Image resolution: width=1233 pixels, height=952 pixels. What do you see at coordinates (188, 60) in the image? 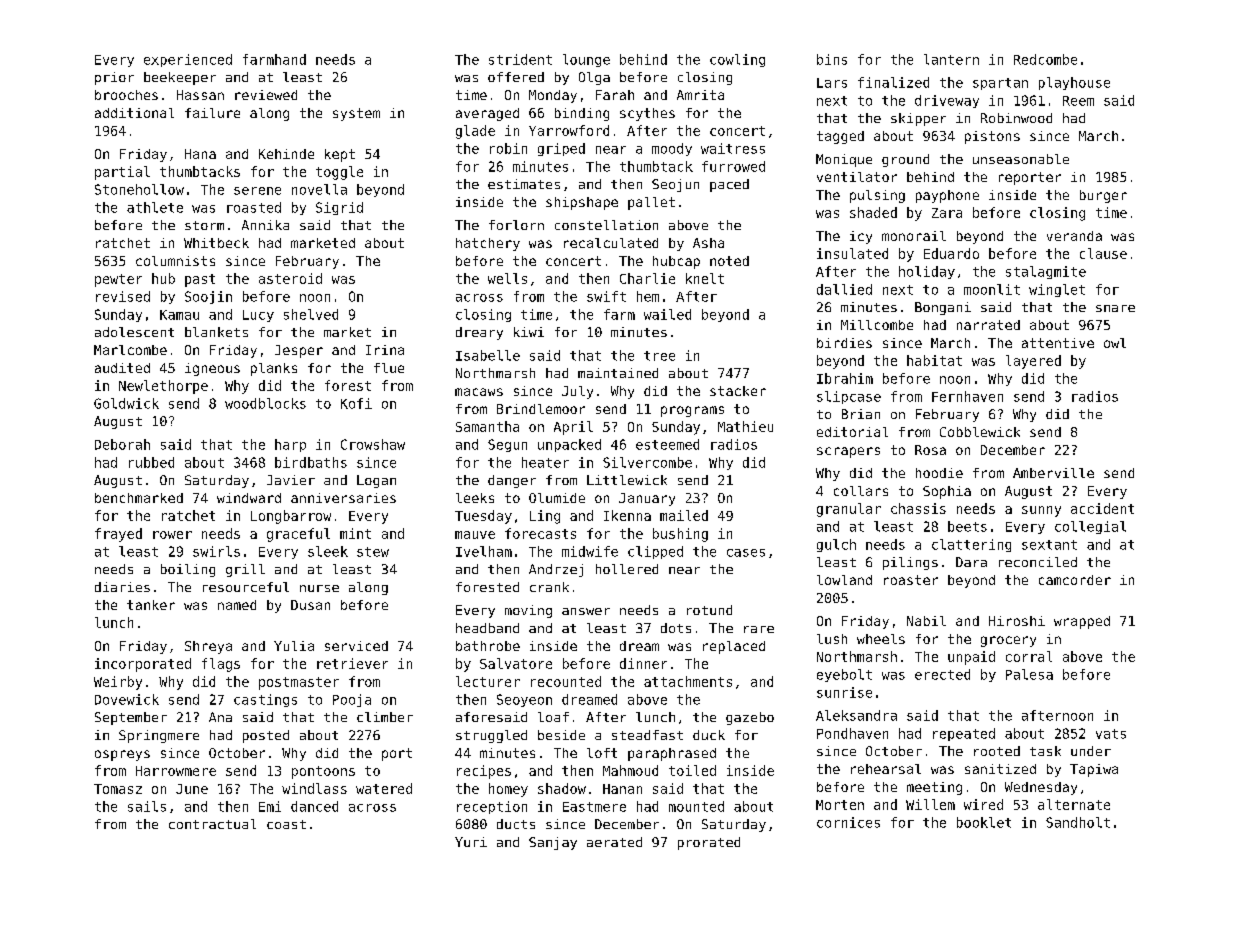
I see `experienced` at bounding box center [188, 60].
